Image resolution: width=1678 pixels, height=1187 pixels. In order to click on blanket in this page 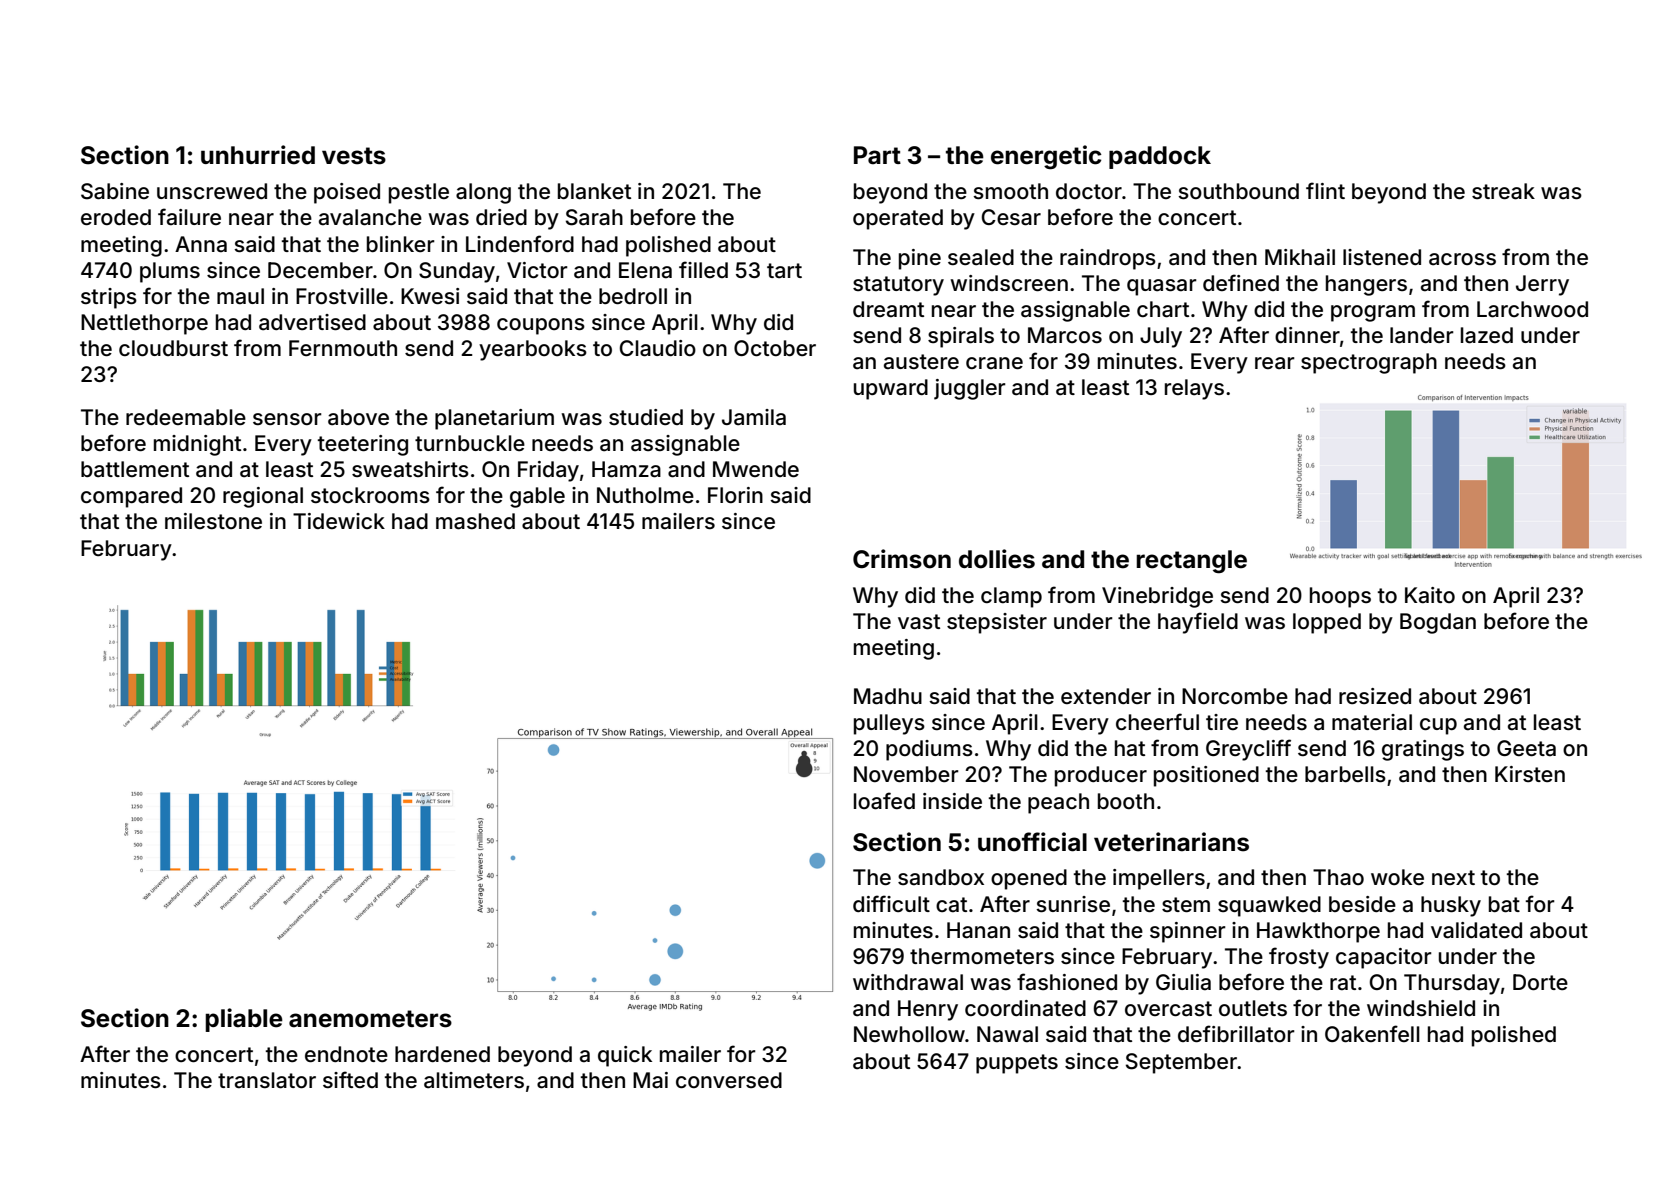, I will do `click(594, 191)`.
